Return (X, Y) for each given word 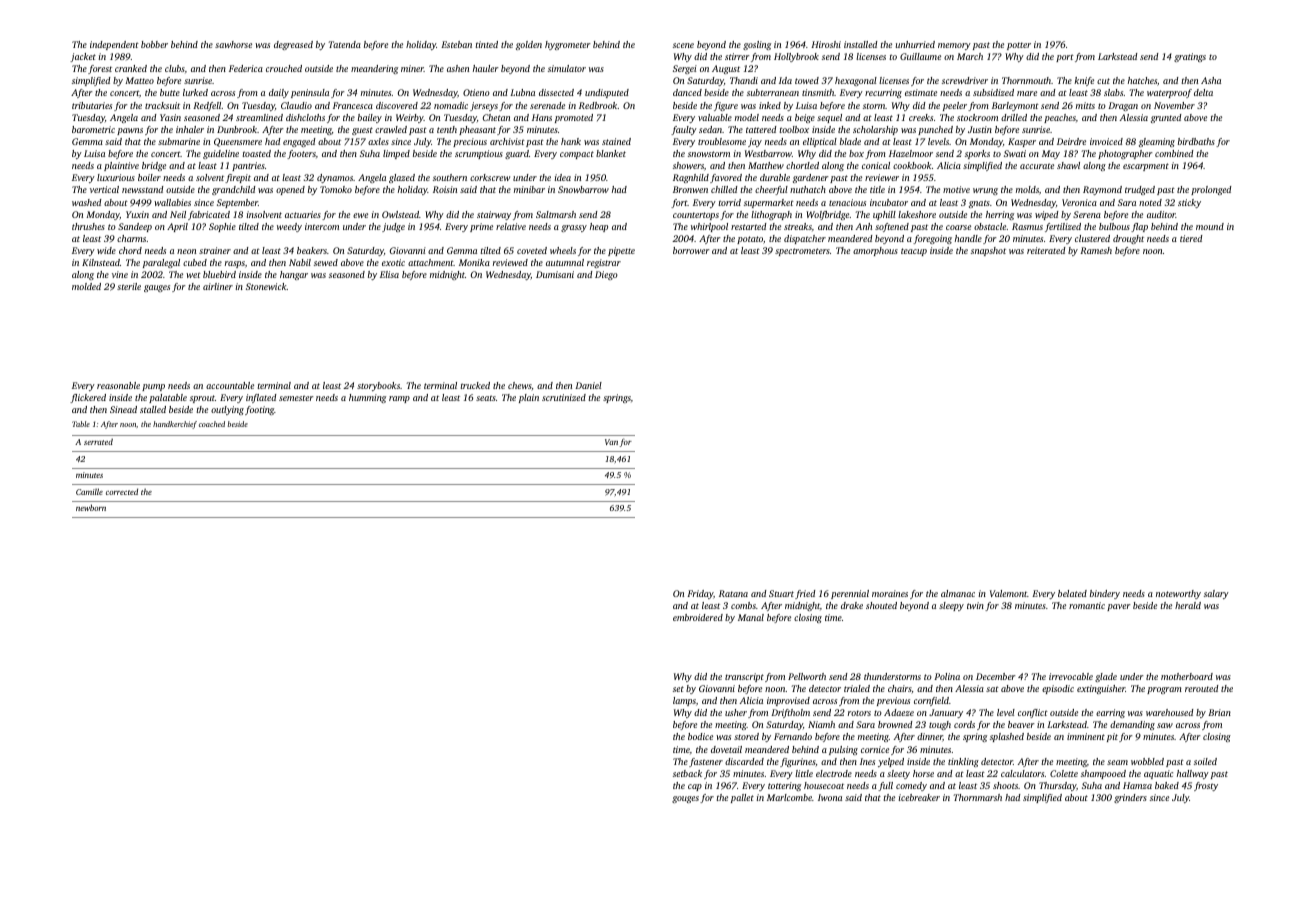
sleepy (951, 606)
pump (153, 387)
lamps (684, 701)
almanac (958, 593)
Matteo (139, 80)
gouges (685, 799)
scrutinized (564, 397)
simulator (567, 68)
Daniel (588, 385)
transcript (744, 677)
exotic (393, 262)
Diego (606, 275)
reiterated (1046, 250)
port (1065, 58)
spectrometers (802, 252)
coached (212, 424)
